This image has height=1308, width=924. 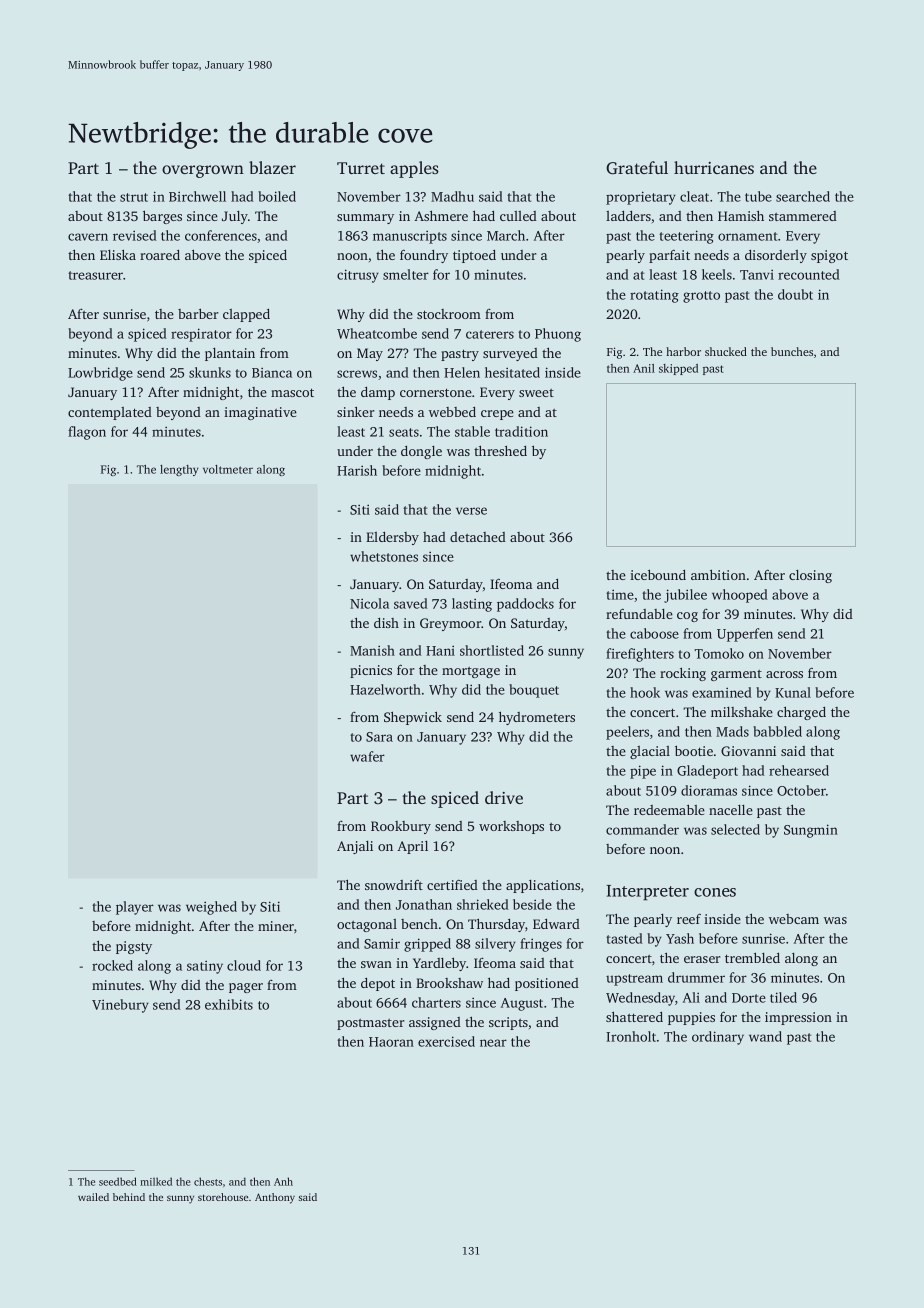 What do you see at coordinates (510, 354) in the image?
I see `surveyed` at bounding box center [510, 354].
